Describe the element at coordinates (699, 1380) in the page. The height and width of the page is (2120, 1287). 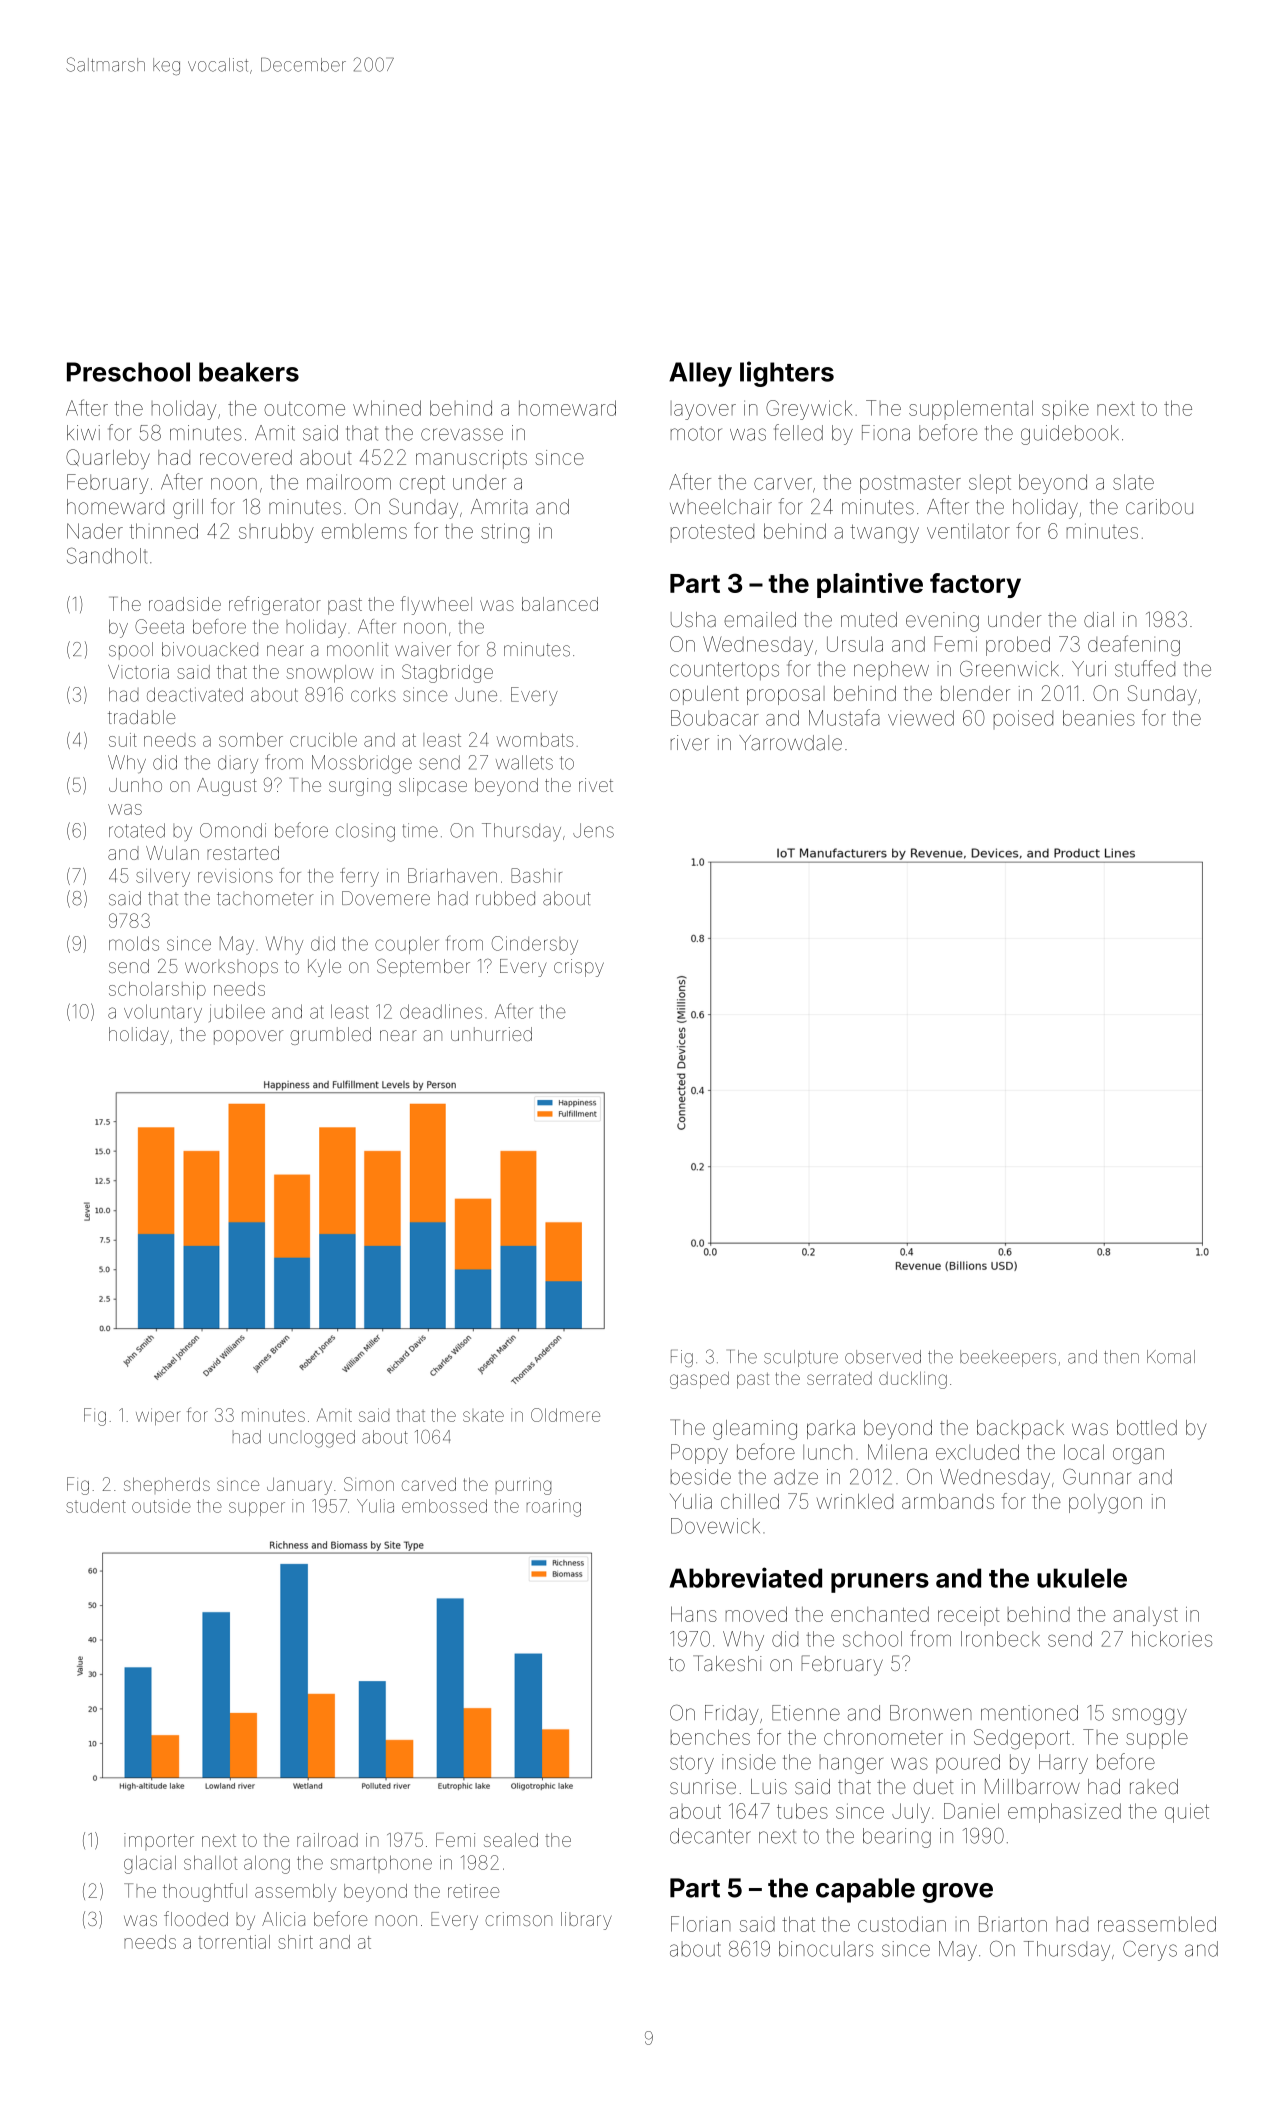
I see `gasped` at that location.
